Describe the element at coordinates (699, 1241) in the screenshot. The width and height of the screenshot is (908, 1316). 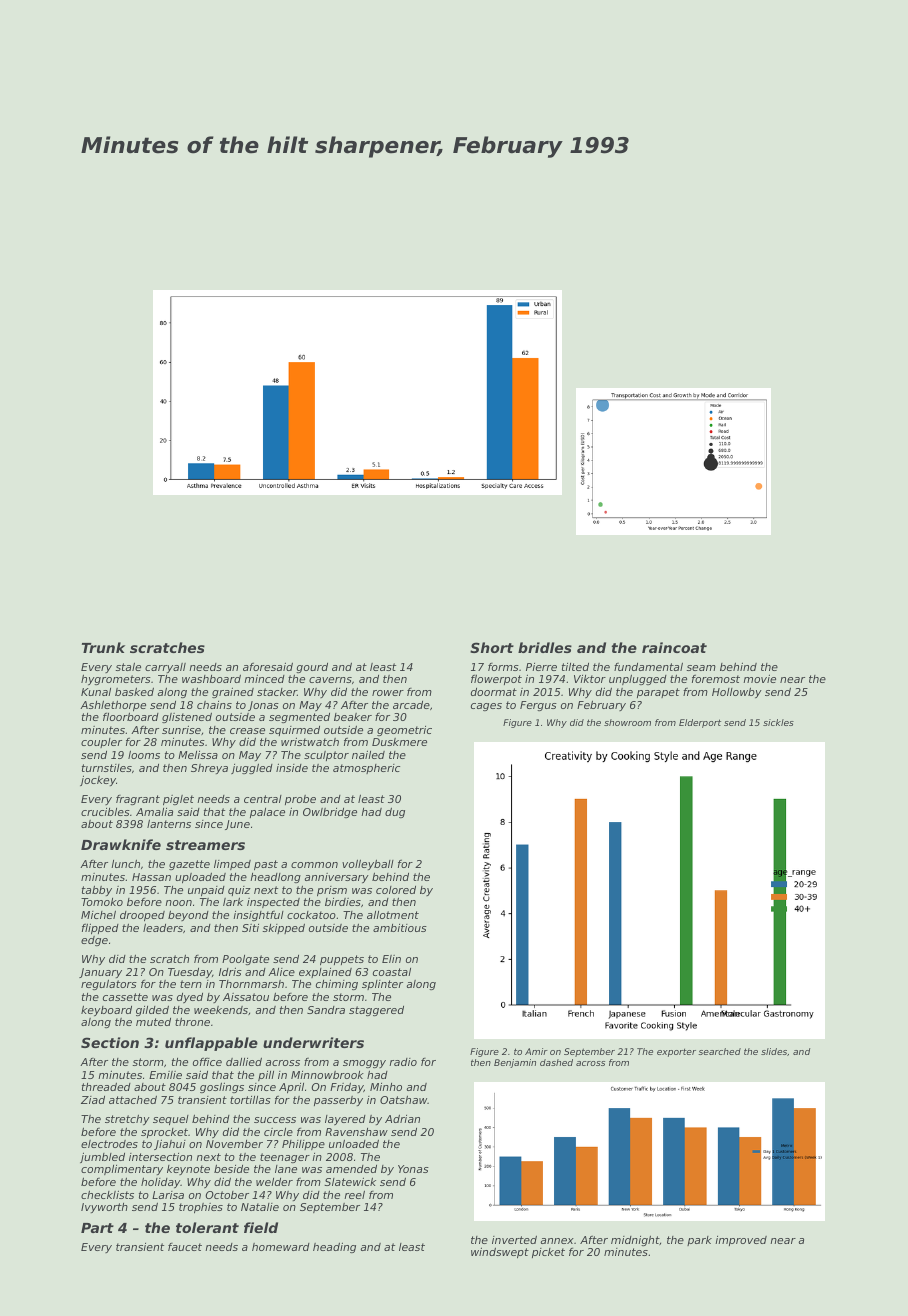
I see `park` at that location.
